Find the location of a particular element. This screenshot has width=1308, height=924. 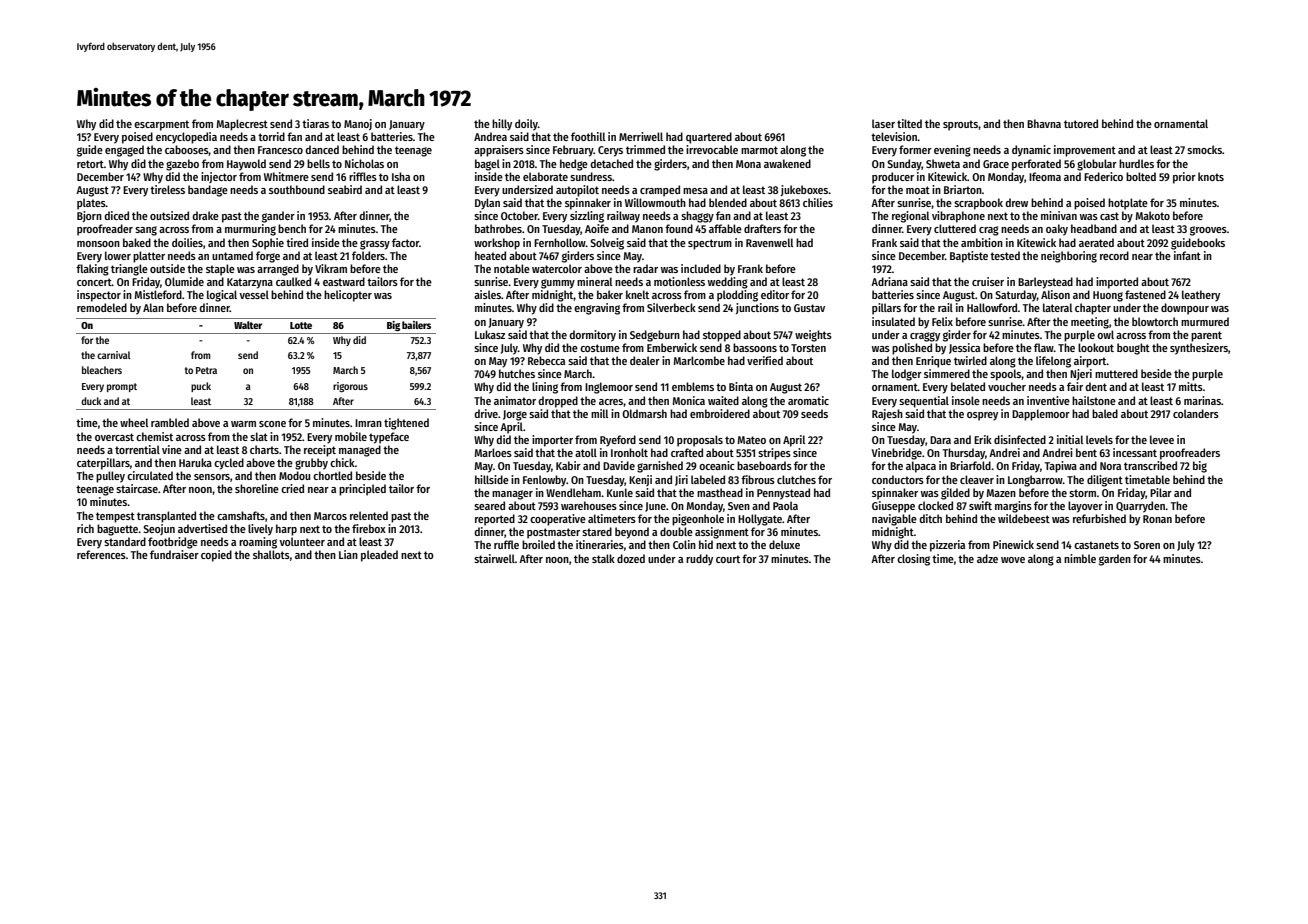

forge is located at coordinates (268, 257).
